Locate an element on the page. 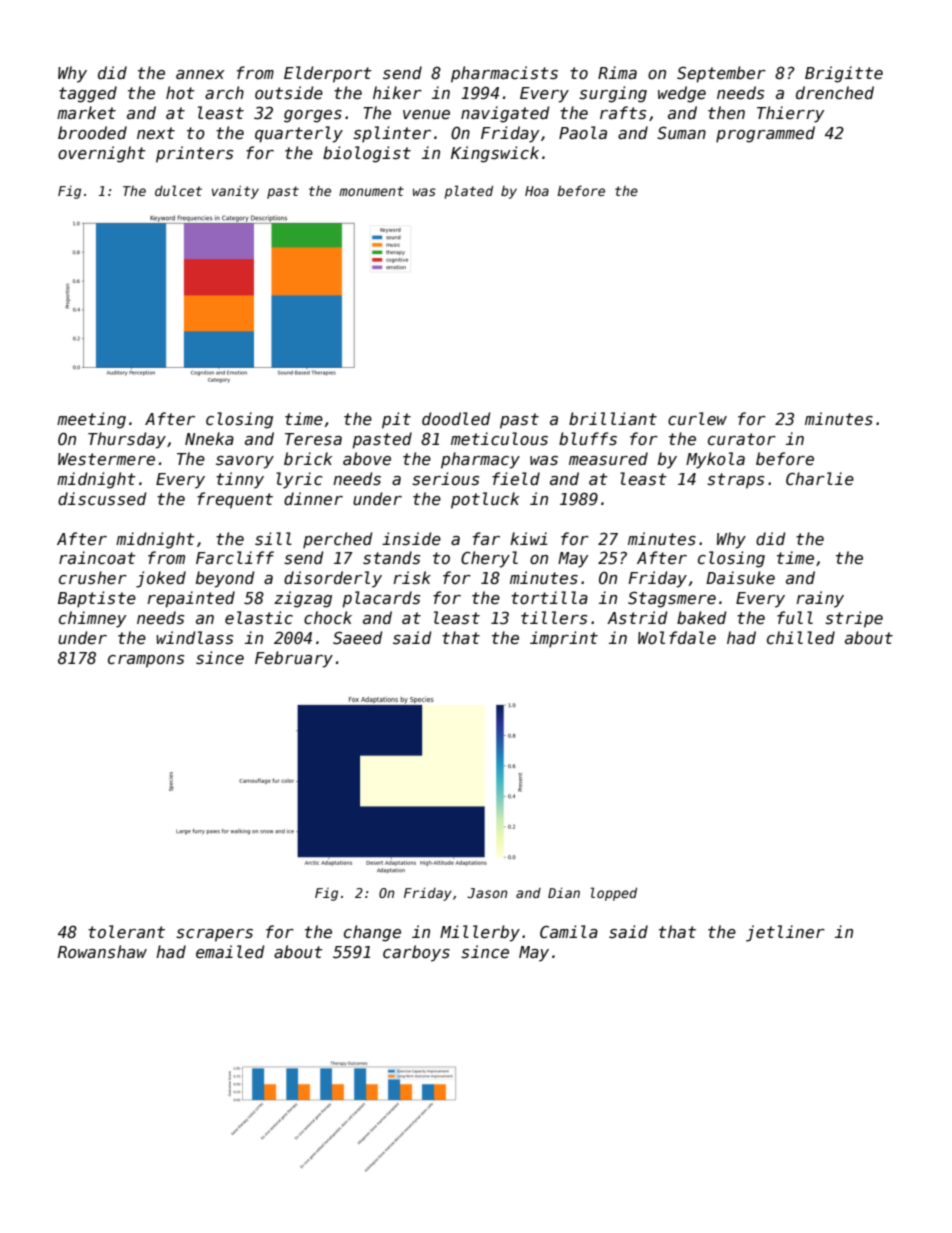 This document has width=952, height=1233. elastic is located at coordinates (259, 617).
